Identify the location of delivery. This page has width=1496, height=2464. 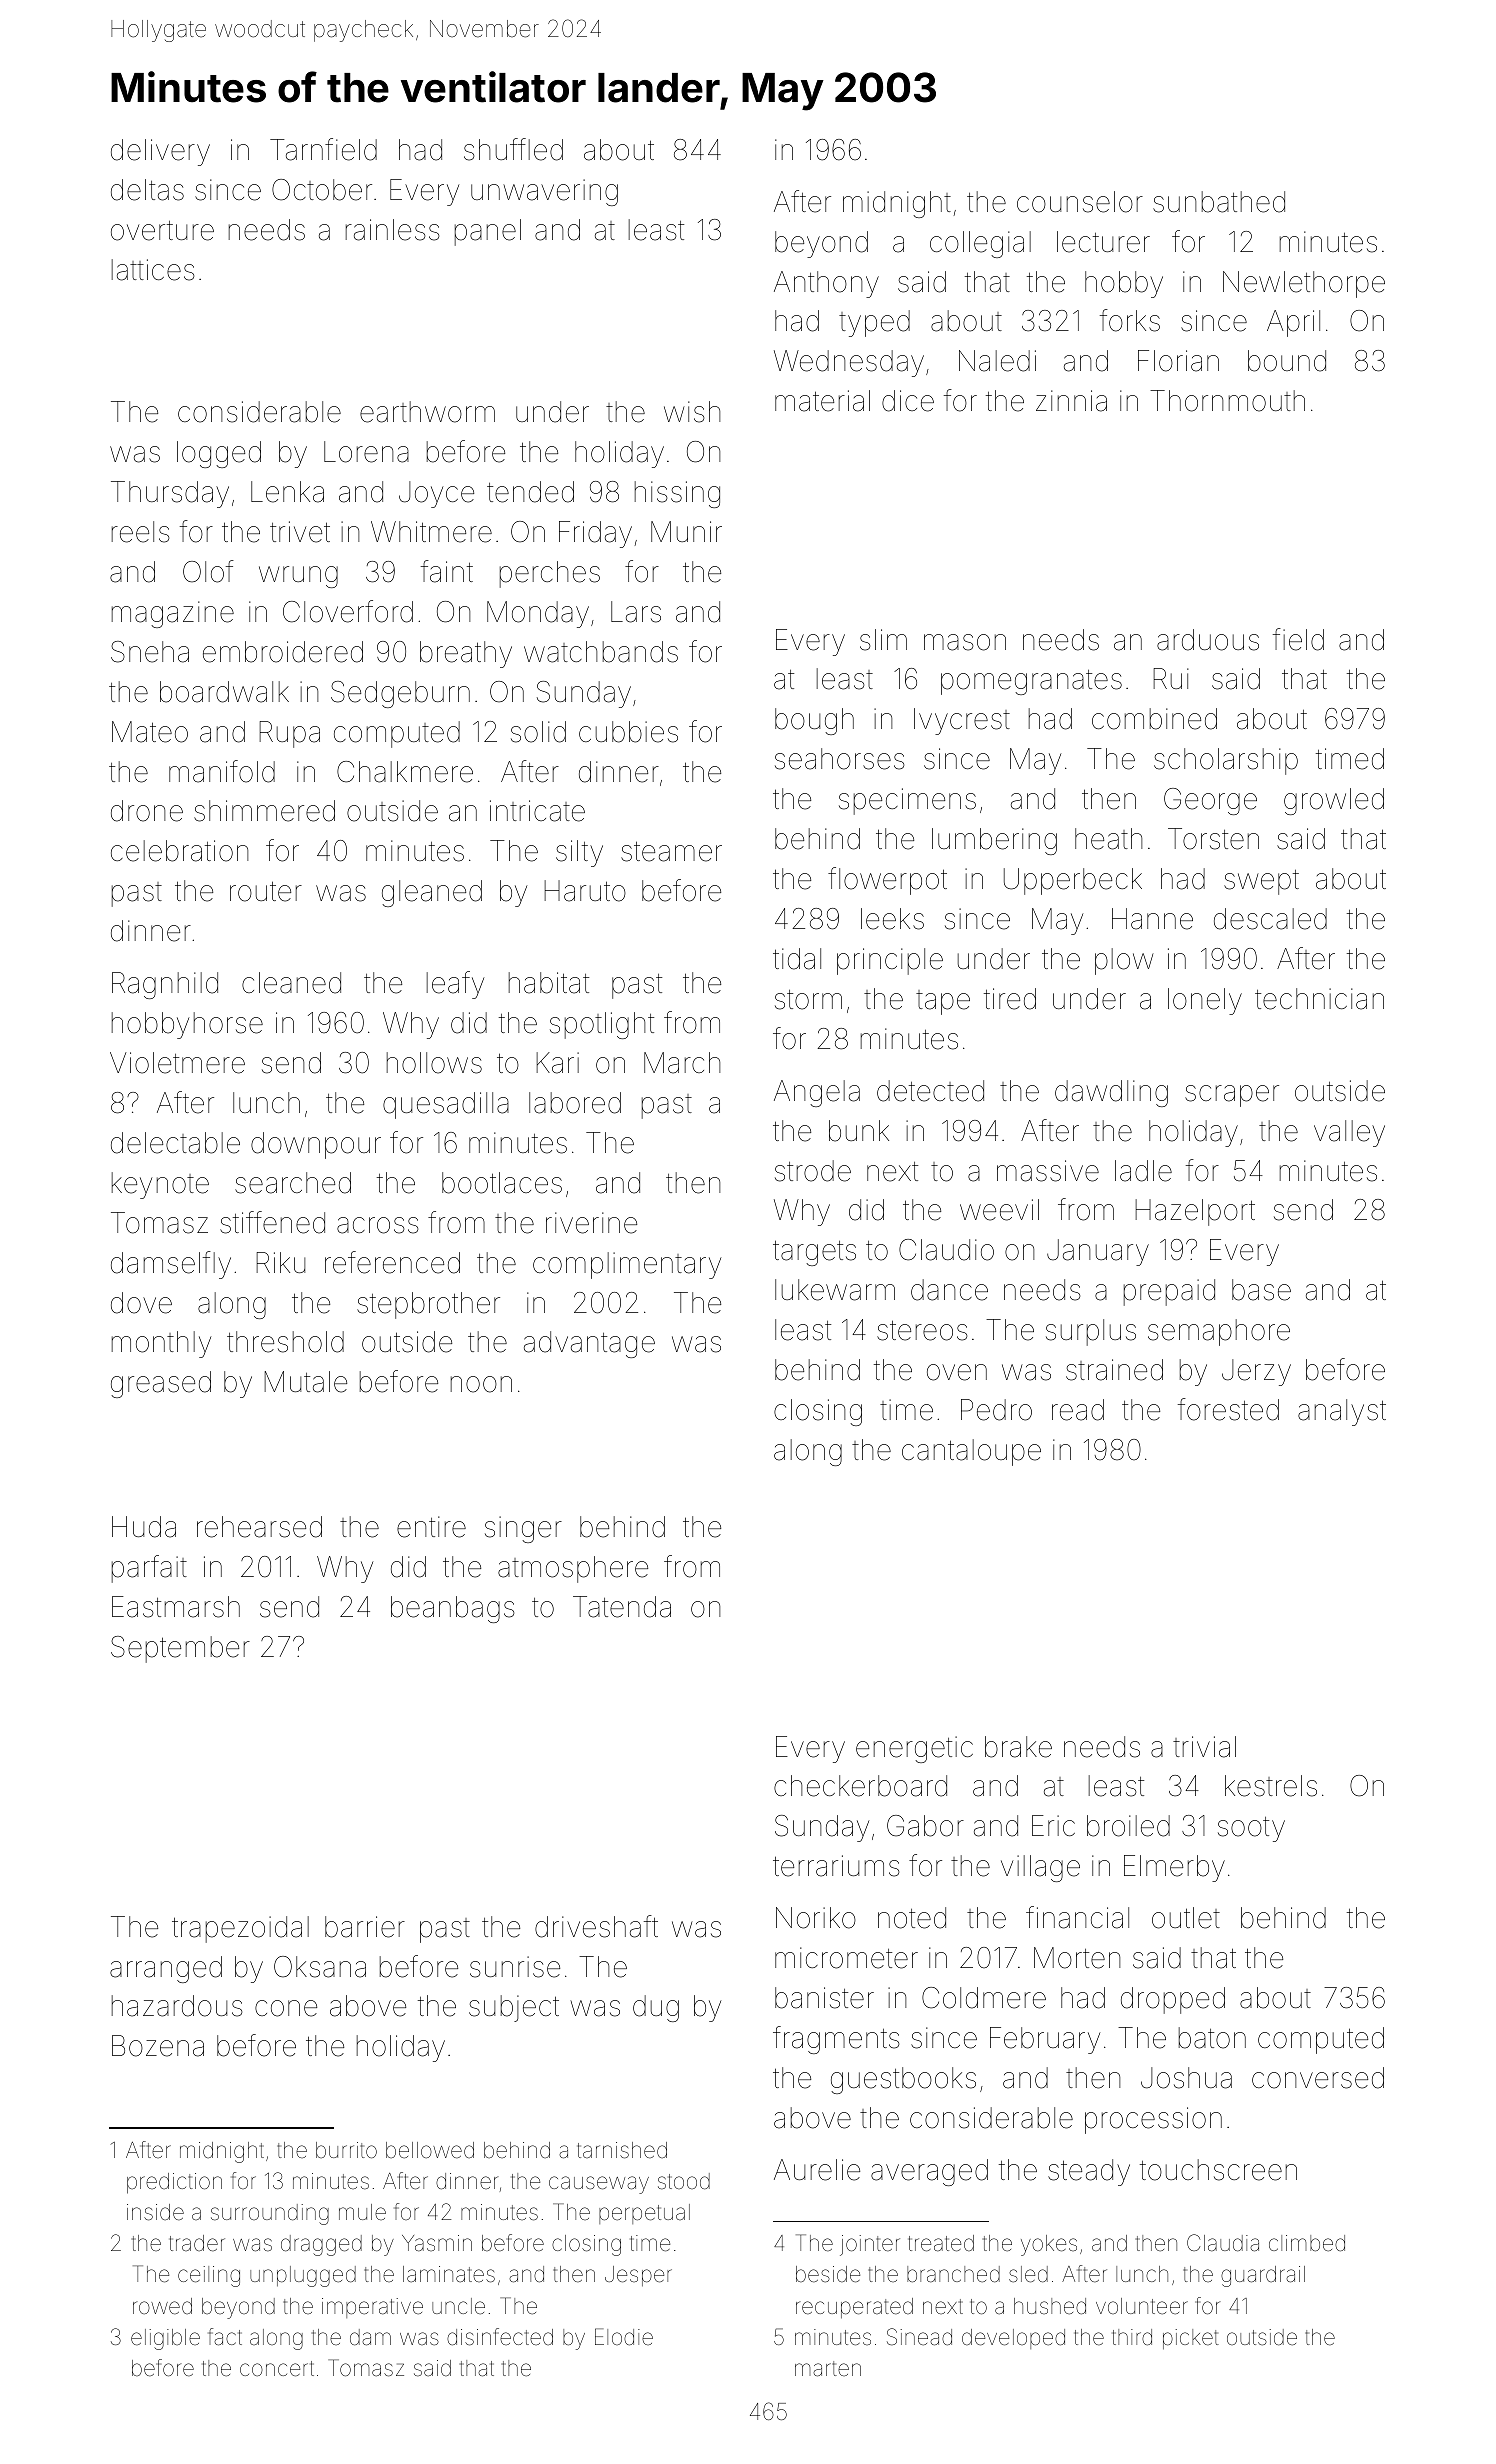
(160, 152).
